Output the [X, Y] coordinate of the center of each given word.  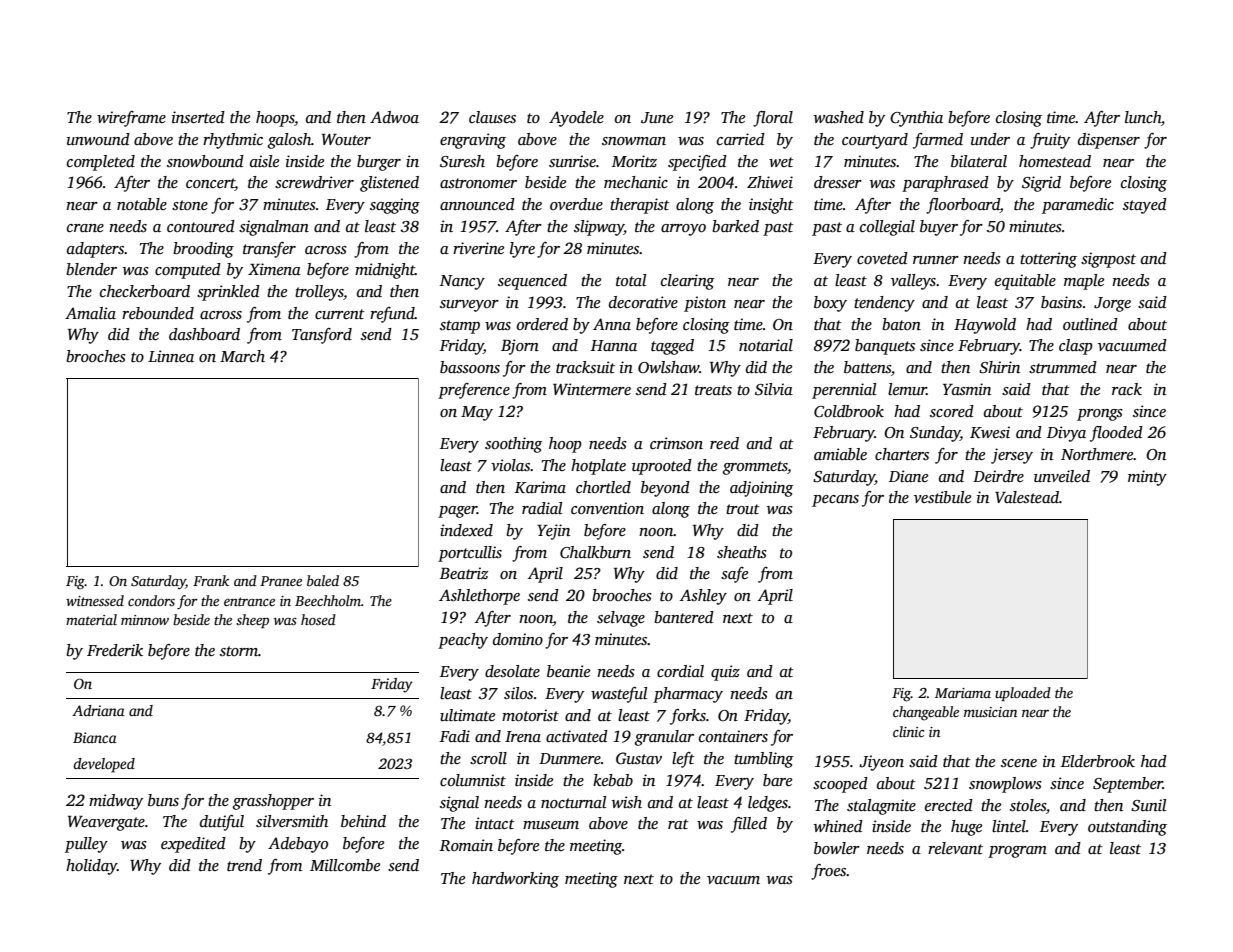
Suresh [462, 161]
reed [724, 443]
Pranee [281, 581]
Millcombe [345, 865]
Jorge [1112, 304]
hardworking [515, 880]
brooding [203, 250]
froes [829, 872]
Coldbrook [849, 411]
